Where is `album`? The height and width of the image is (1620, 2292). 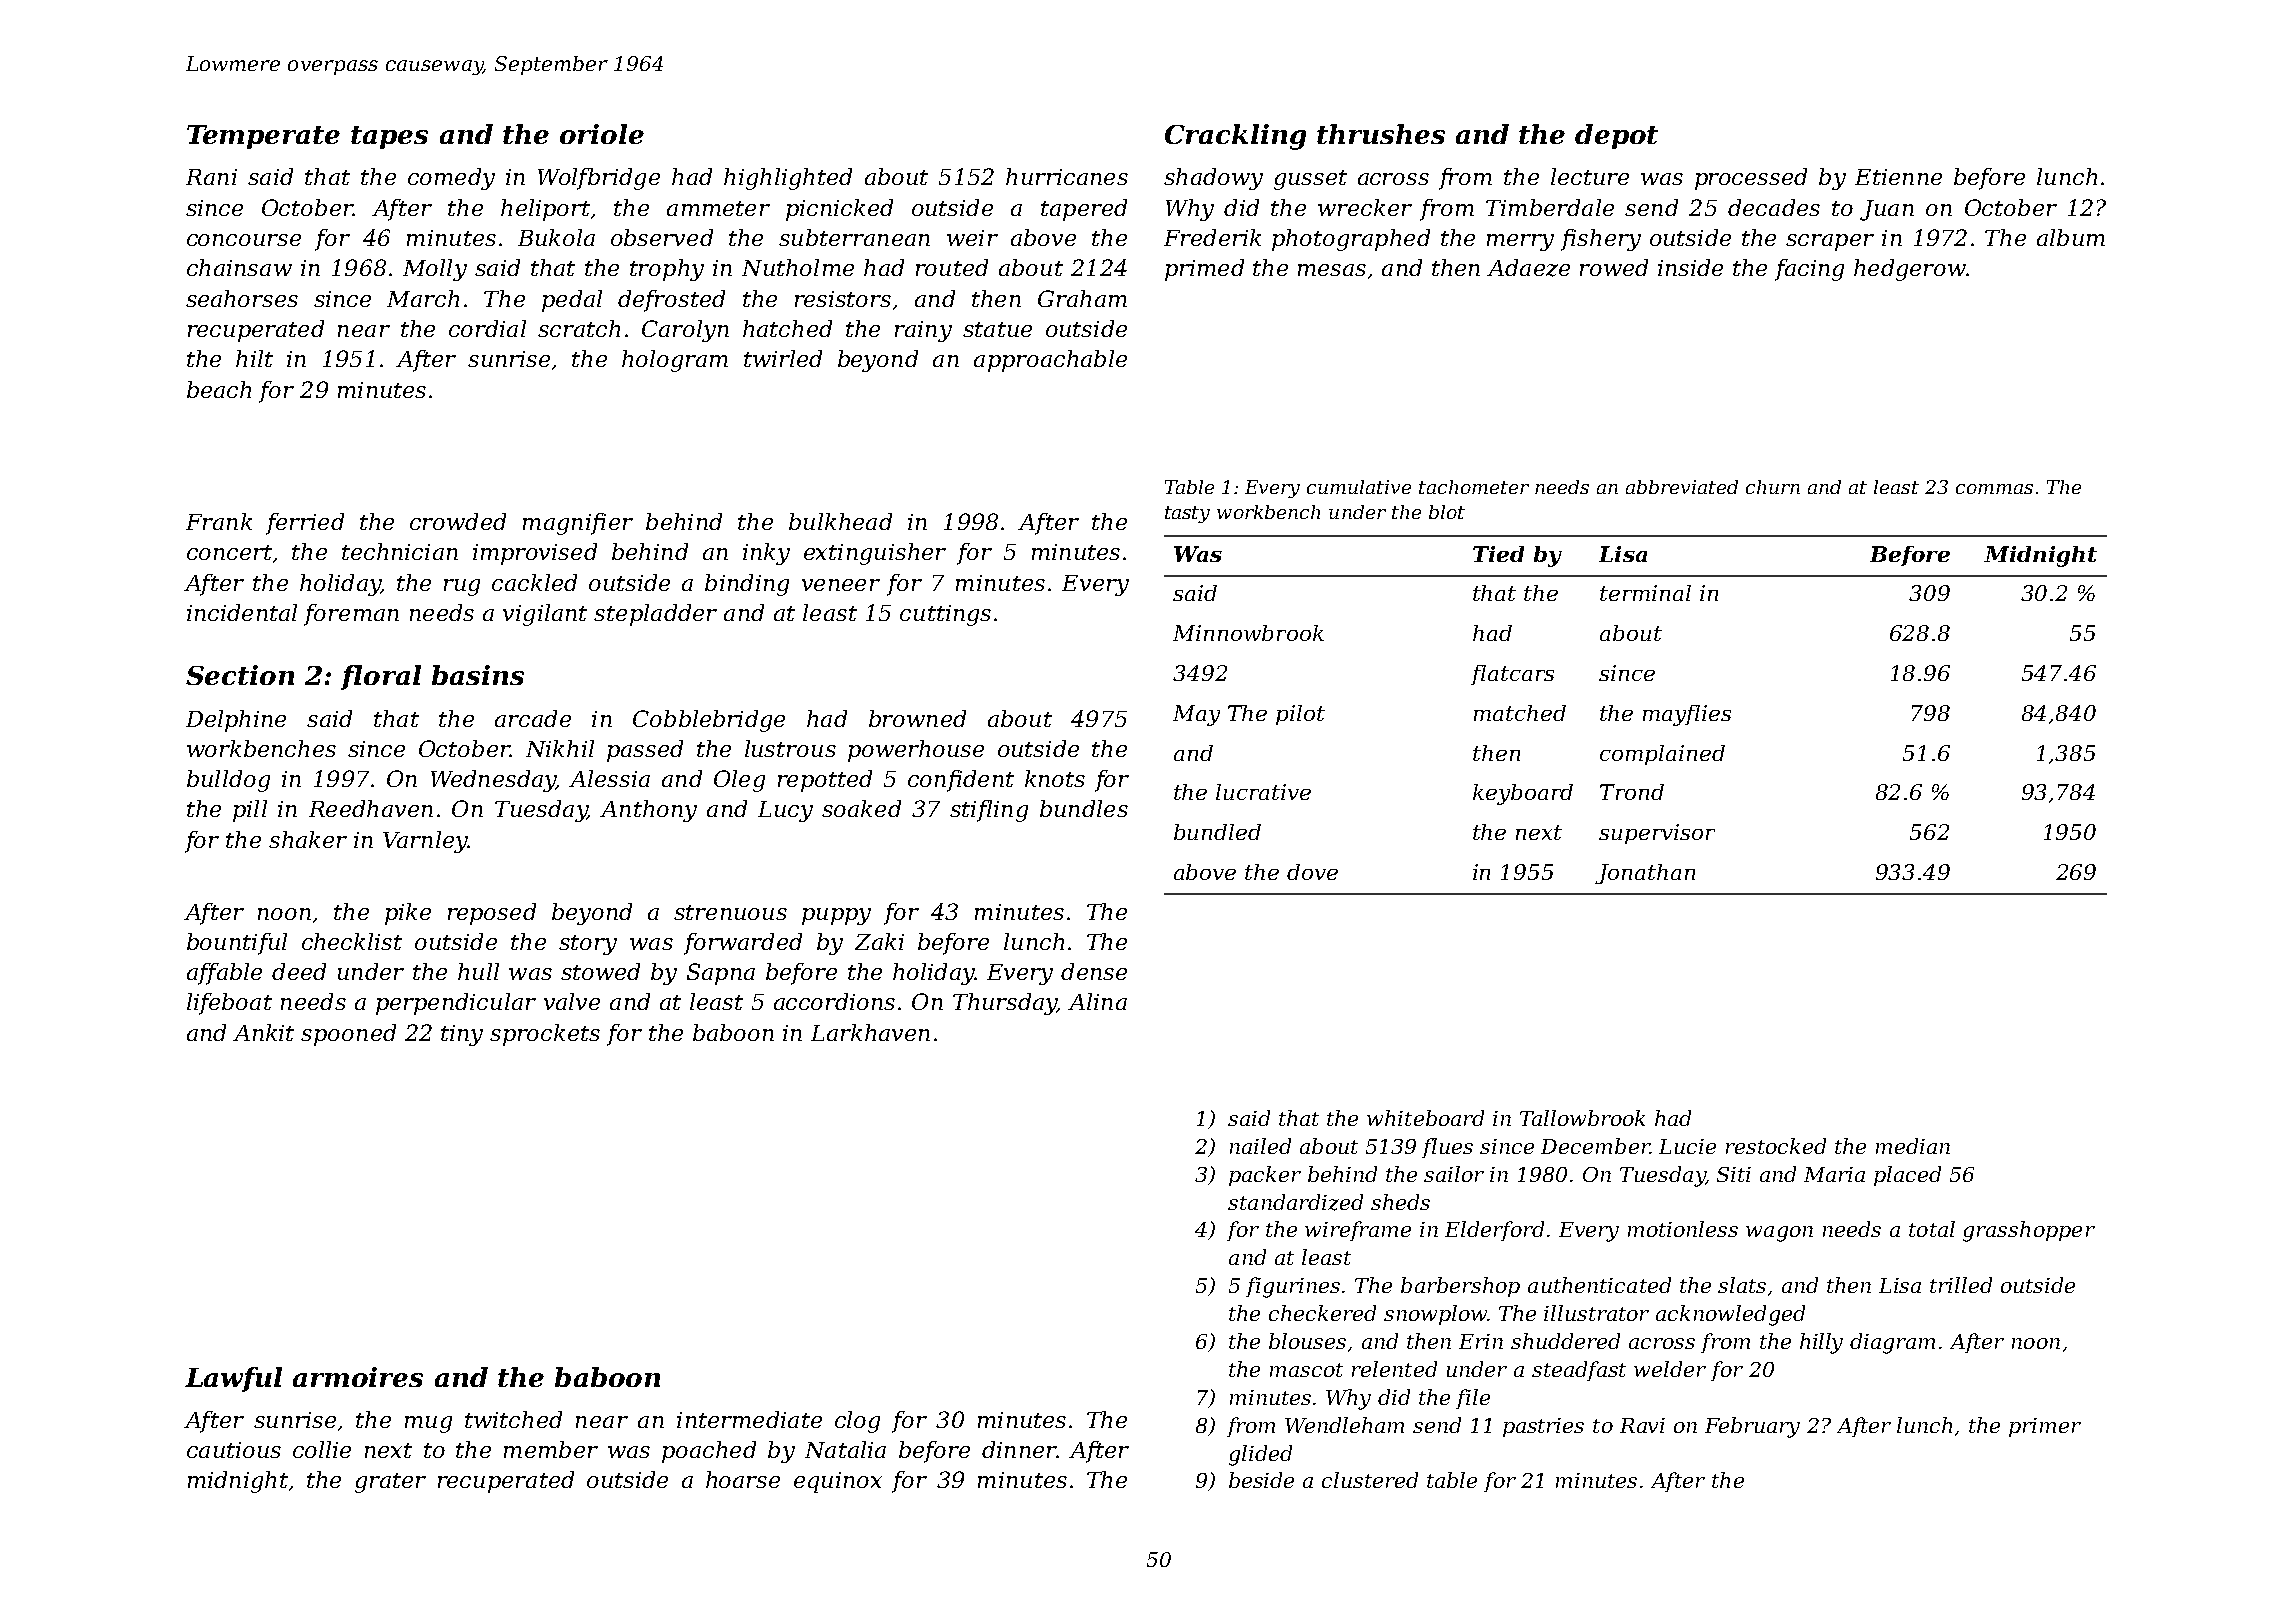 album is located at coordinates (2071, 237).
